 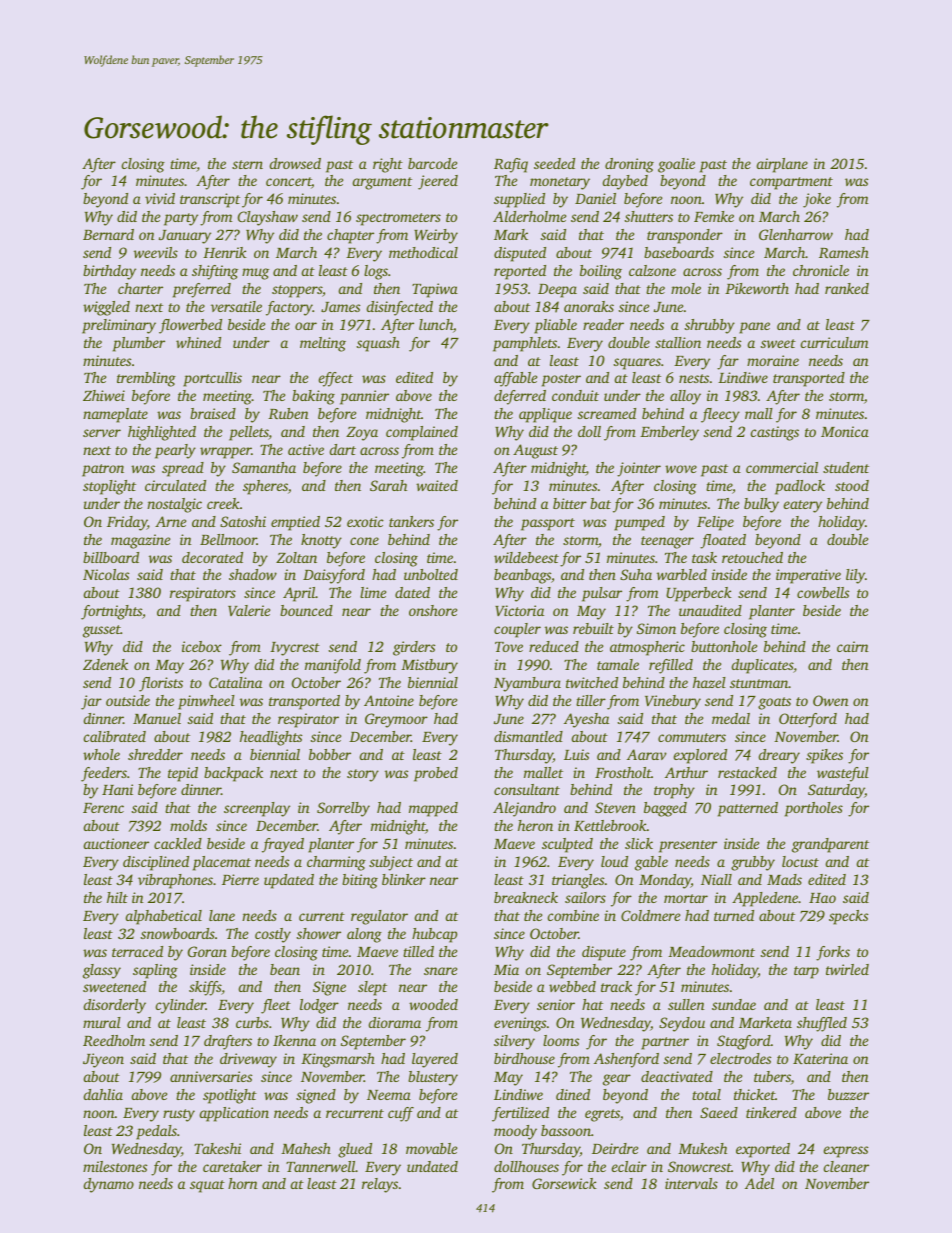 What do you see at coordinates (673, 702) in the document?
I see `Vinebury` at bounding box center [673, 702].
